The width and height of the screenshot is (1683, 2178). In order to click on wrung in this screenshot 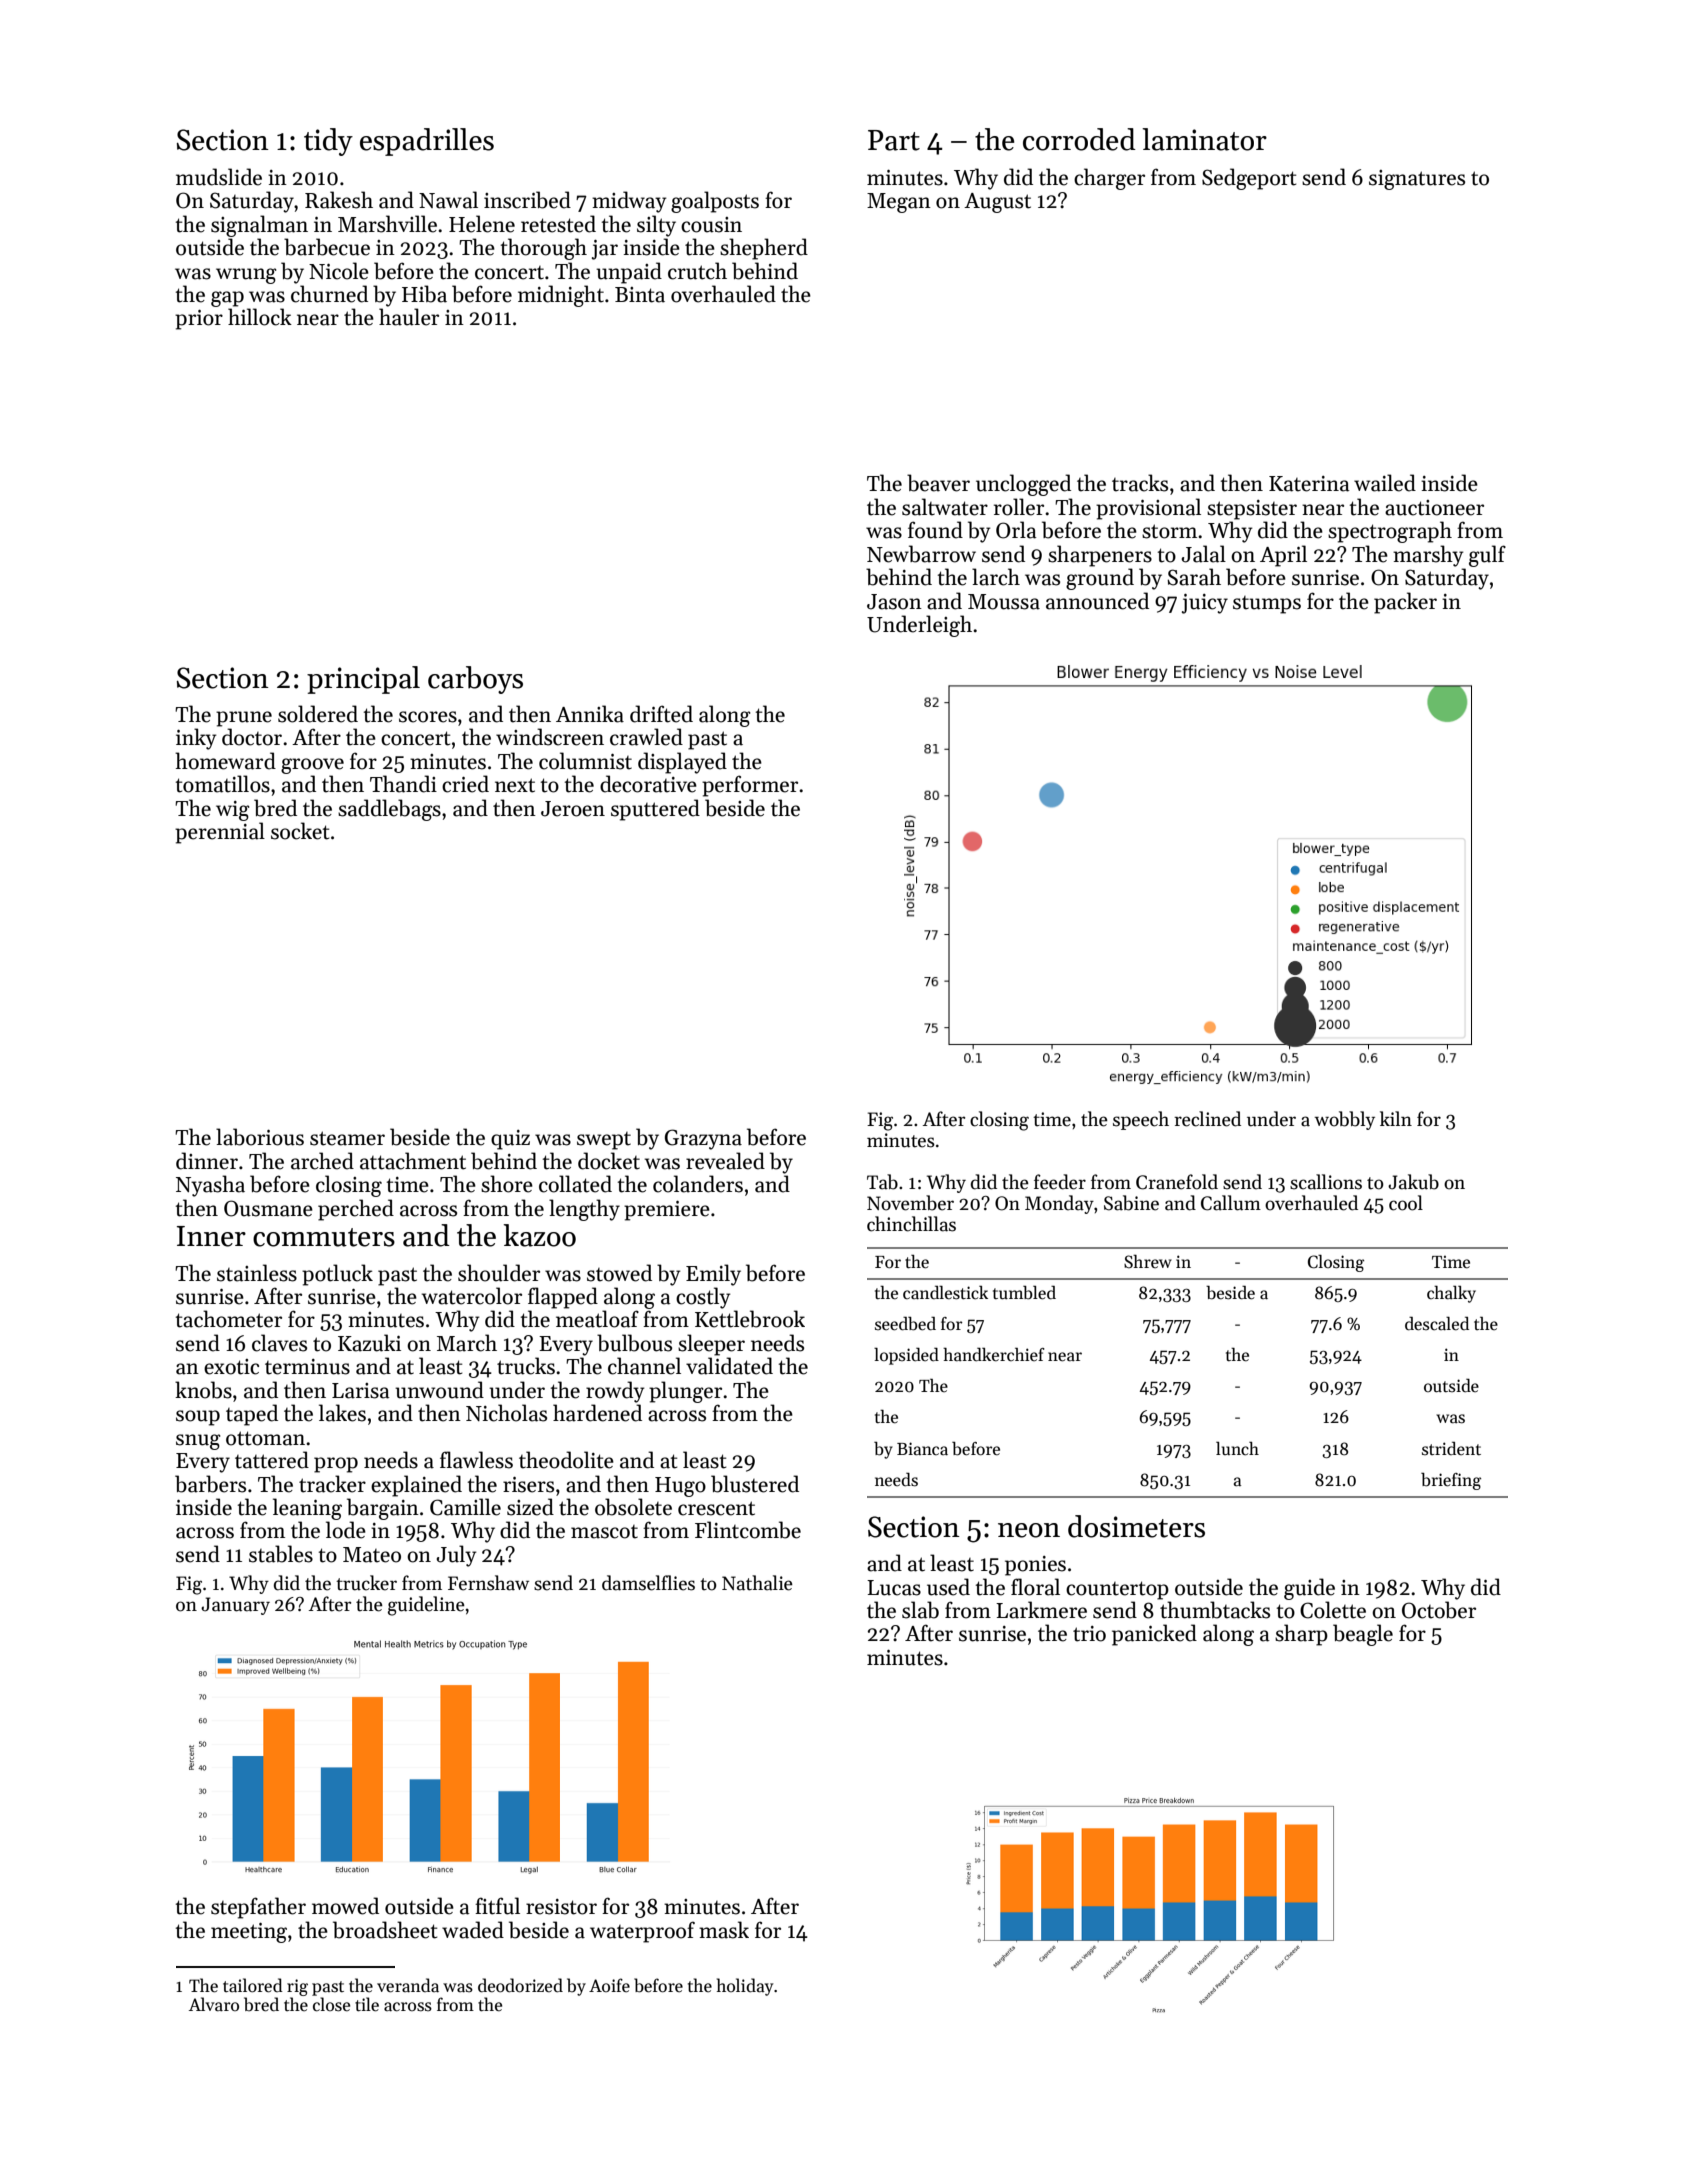, I will do `click(246, 276)`.
